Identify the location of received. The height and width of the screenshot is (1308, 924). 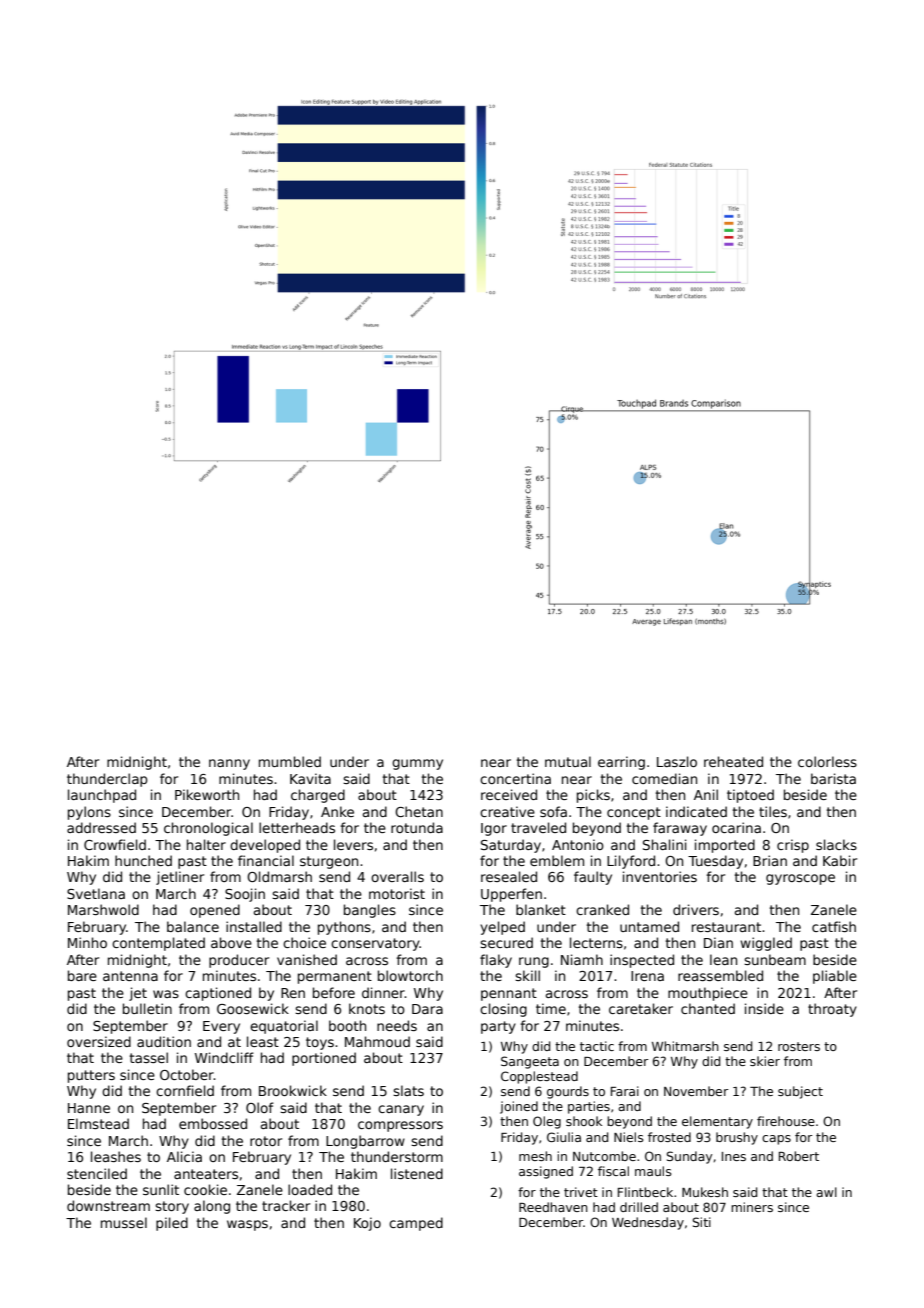
(509, 794).
